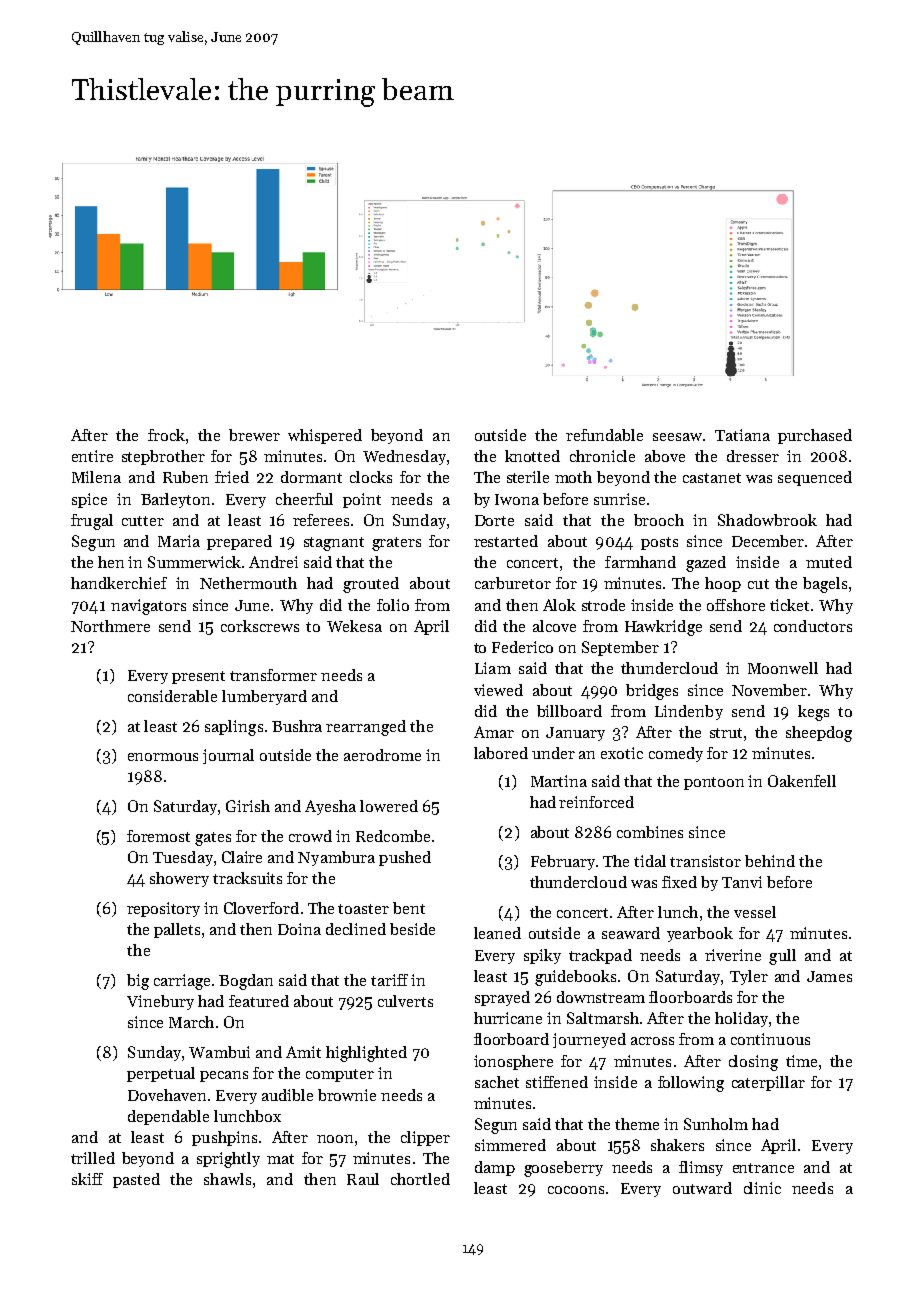 The height and width of the screenshot is (1308, 924). I want to click on viewed, so click(498, 690).
